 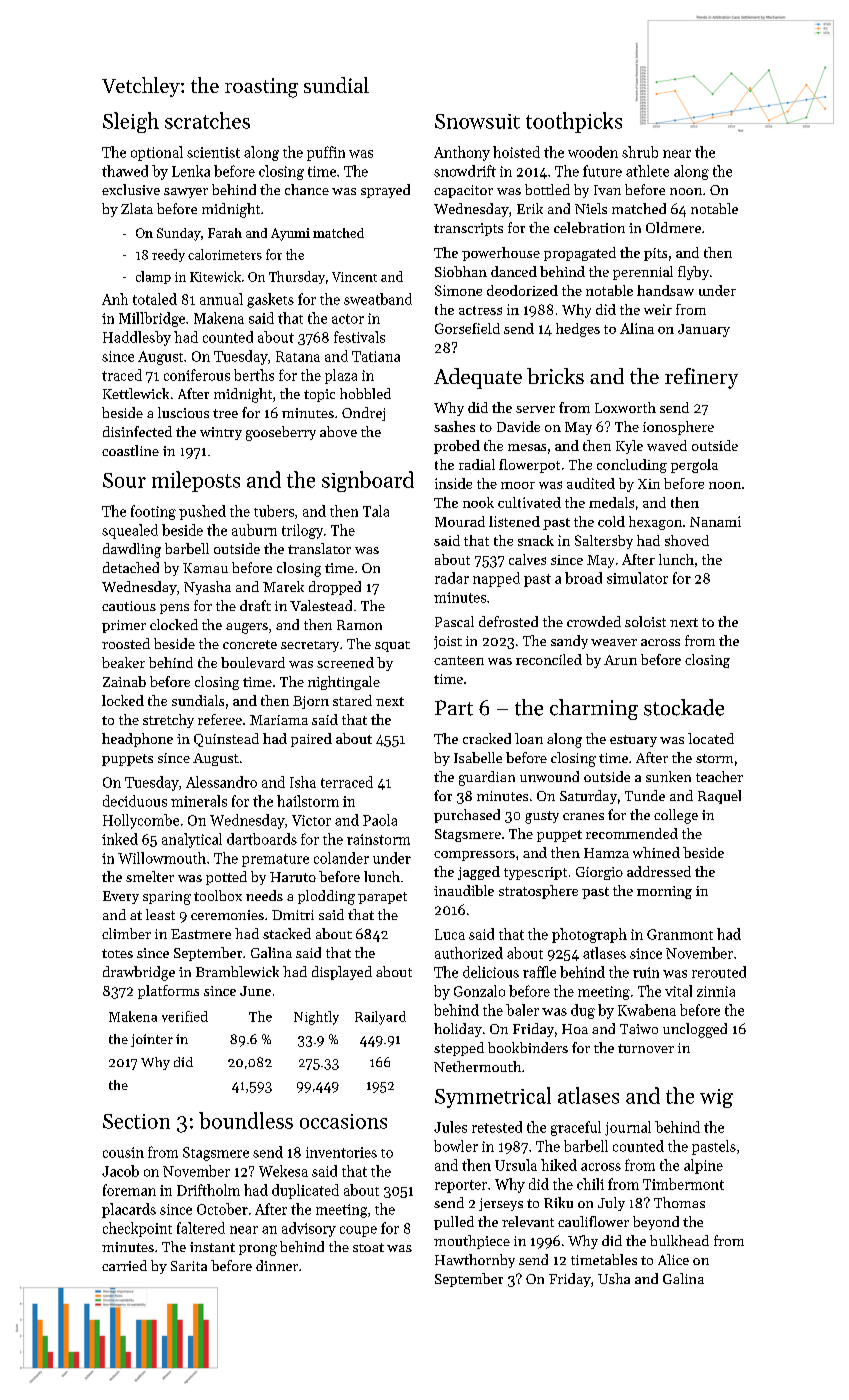 What do you see at coordinates (254, 530) in the image?
I see `auburn` at bounding box center [254, 530].
